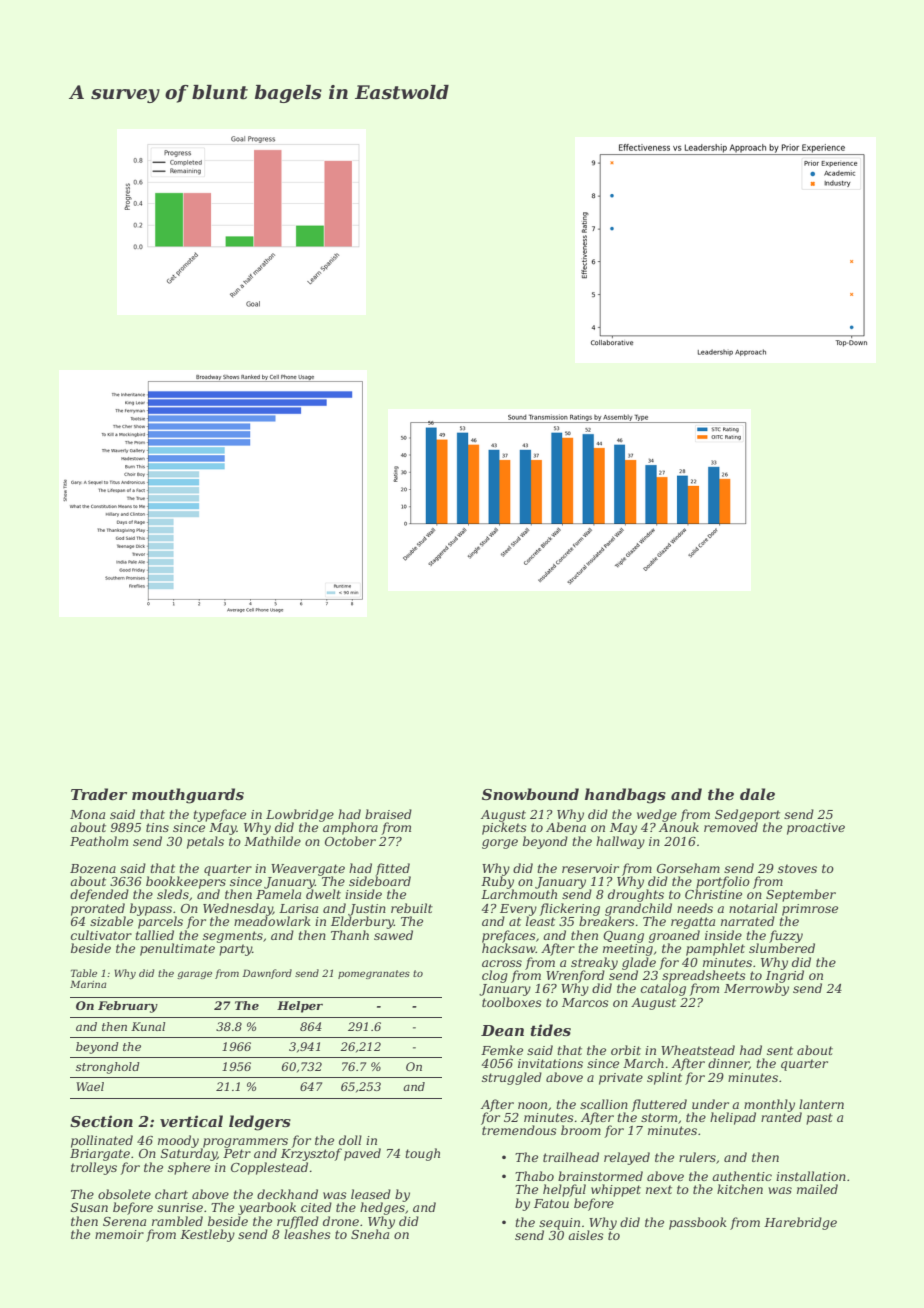 The height and width of the screenshot is (1308, 924). I want to click on aisles, so click(586, 1235).
